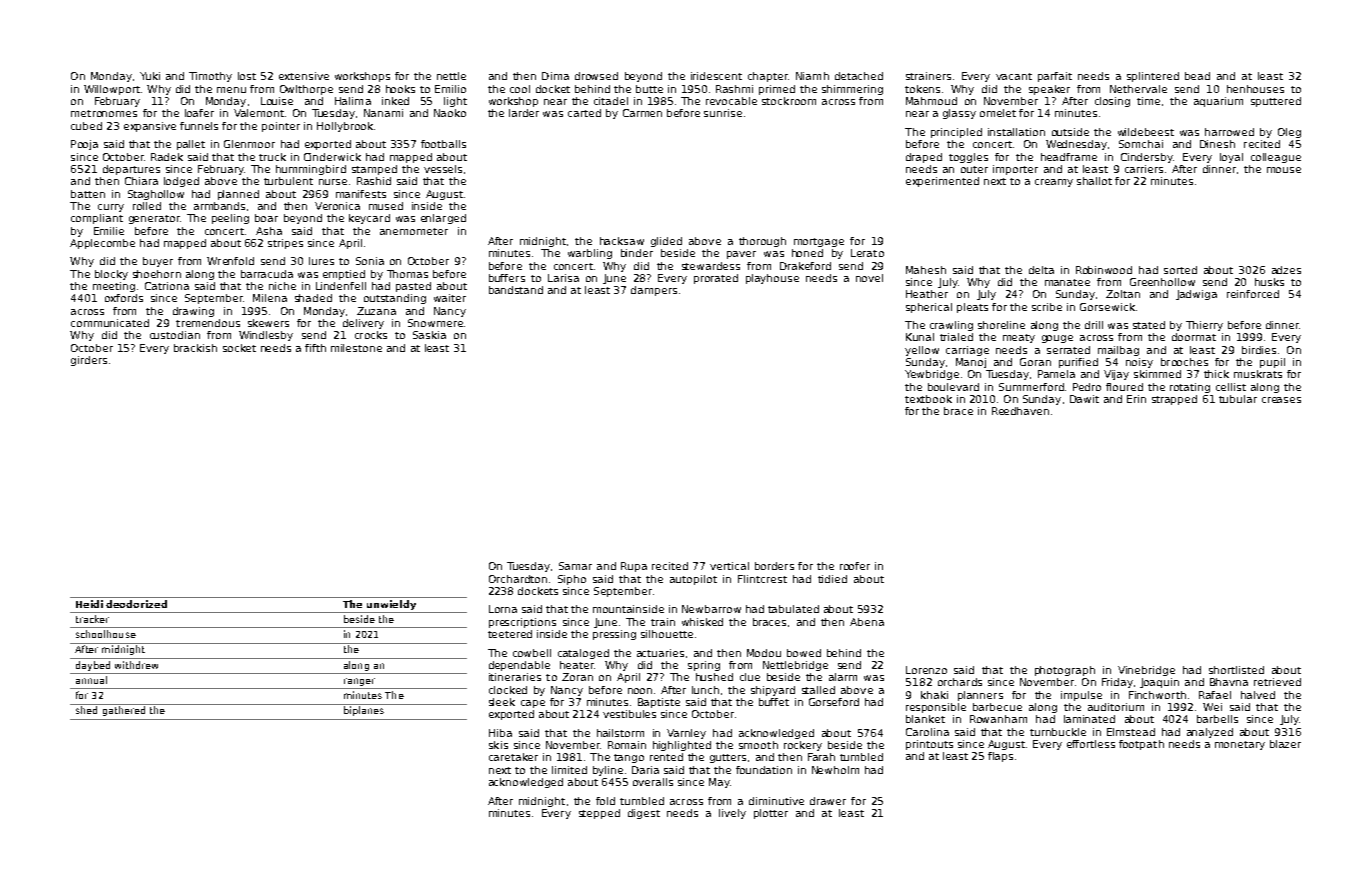  What do you see at coordinates (1014, 76) in the screenshot?
I see `vacant` at bounding box center [1014, 76].
